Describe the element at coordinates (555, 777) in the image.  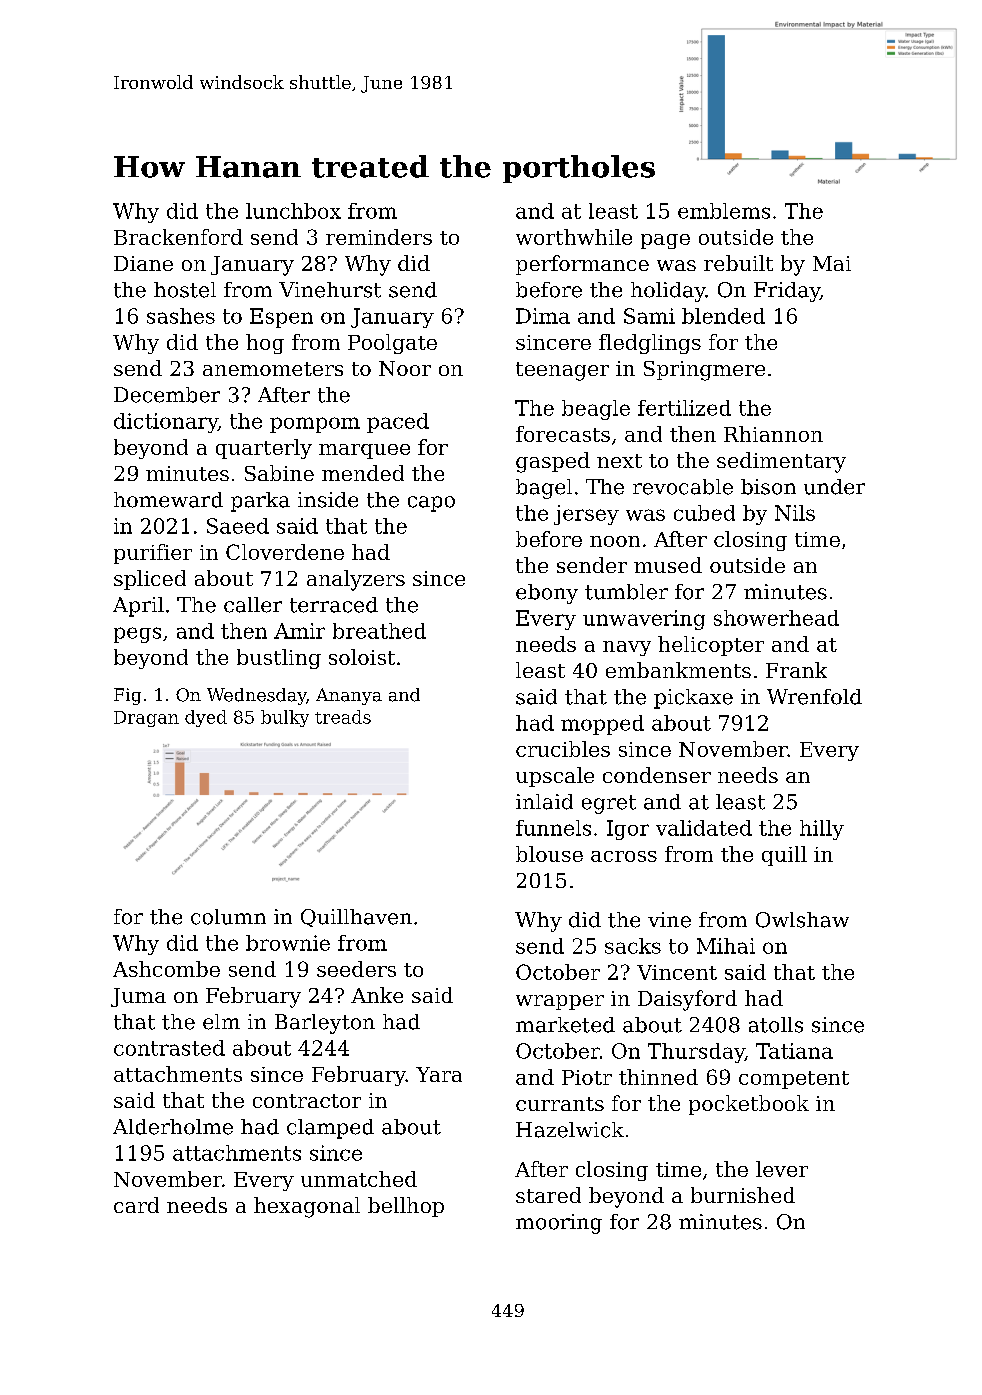
I see `upscale` at that location.
